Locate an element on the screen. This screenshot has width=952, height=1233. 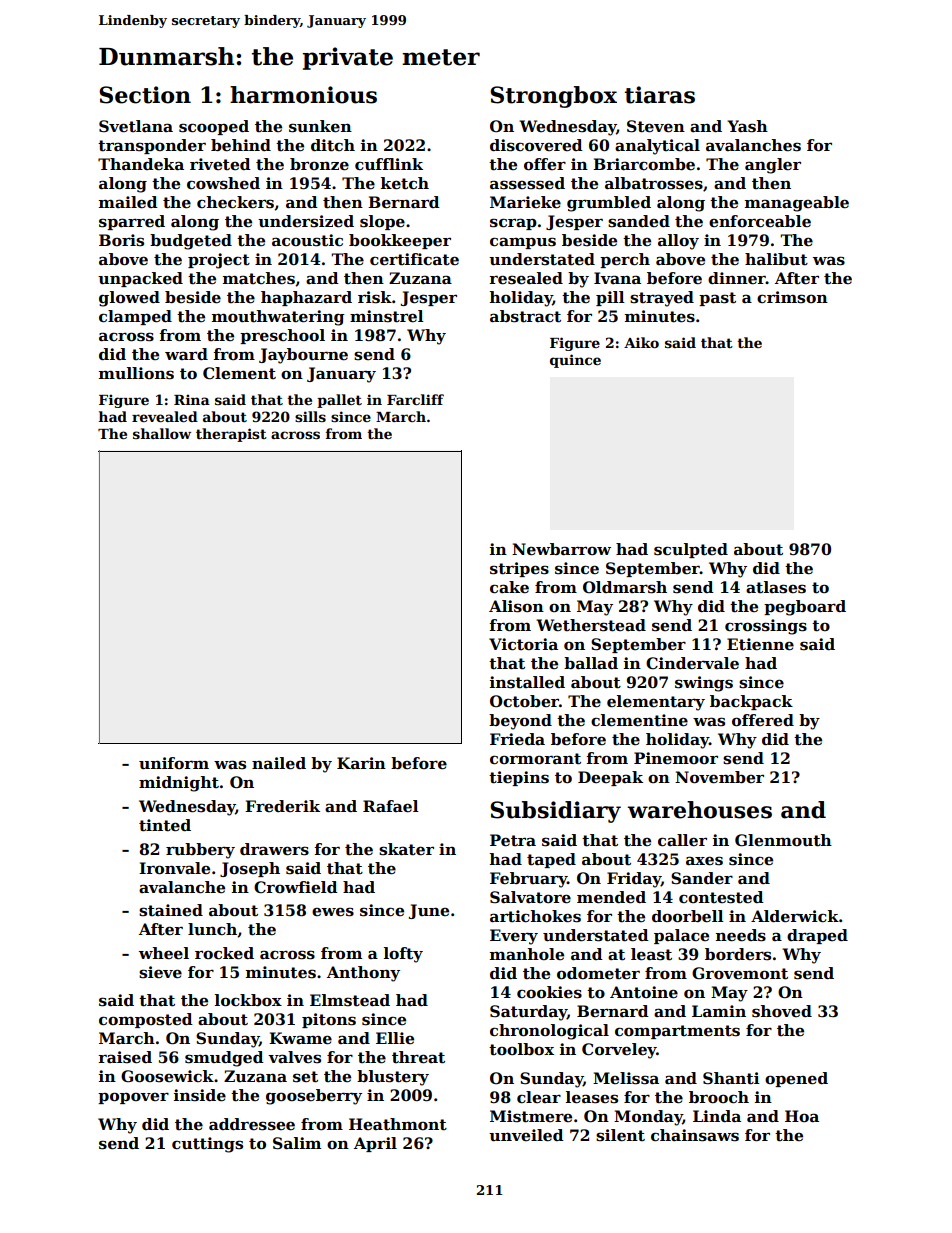
atlases is located at coordinates (776, 587).
